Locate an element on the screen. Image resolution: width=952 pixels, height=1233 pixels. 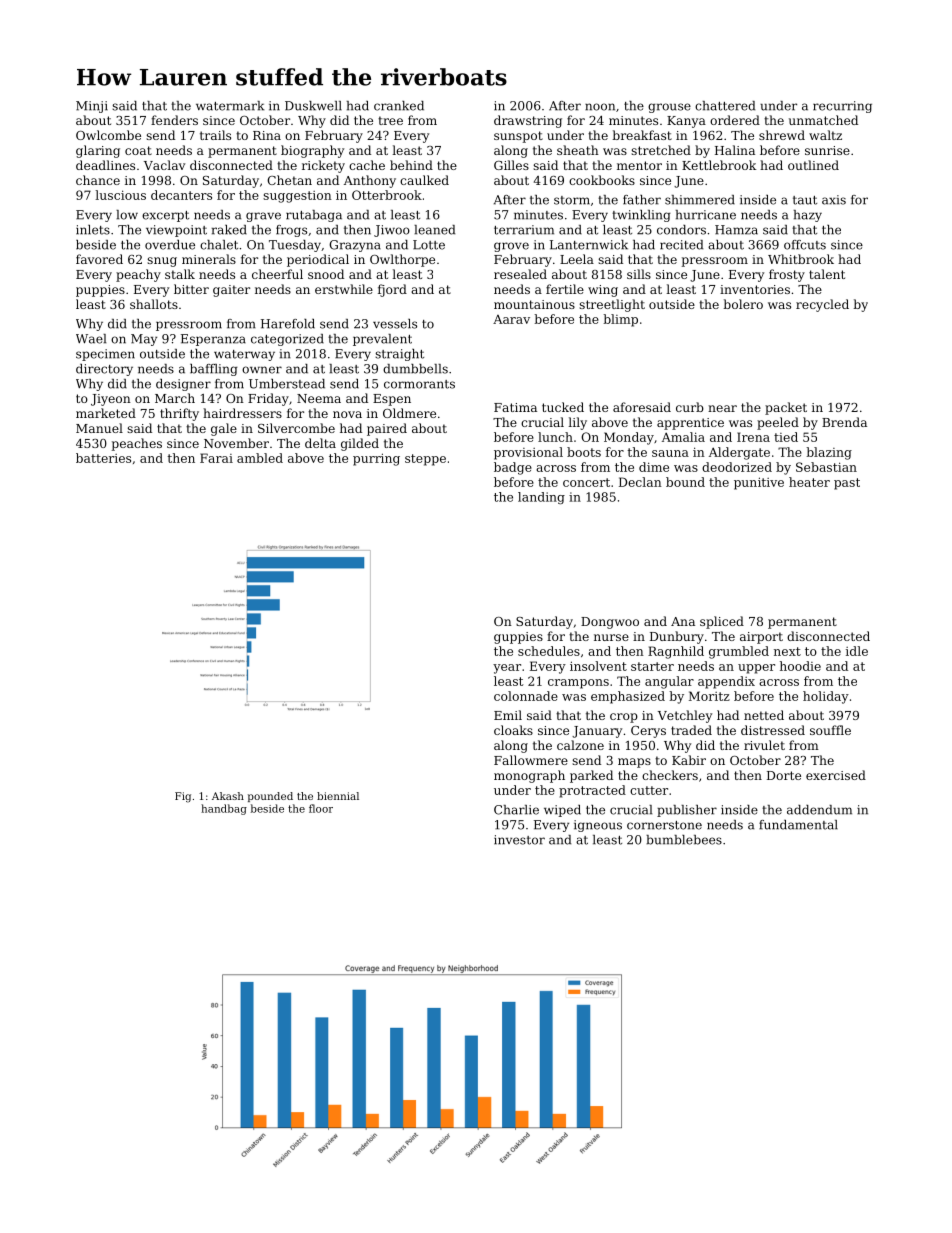
handbag is located at coordinates (224, 809).
